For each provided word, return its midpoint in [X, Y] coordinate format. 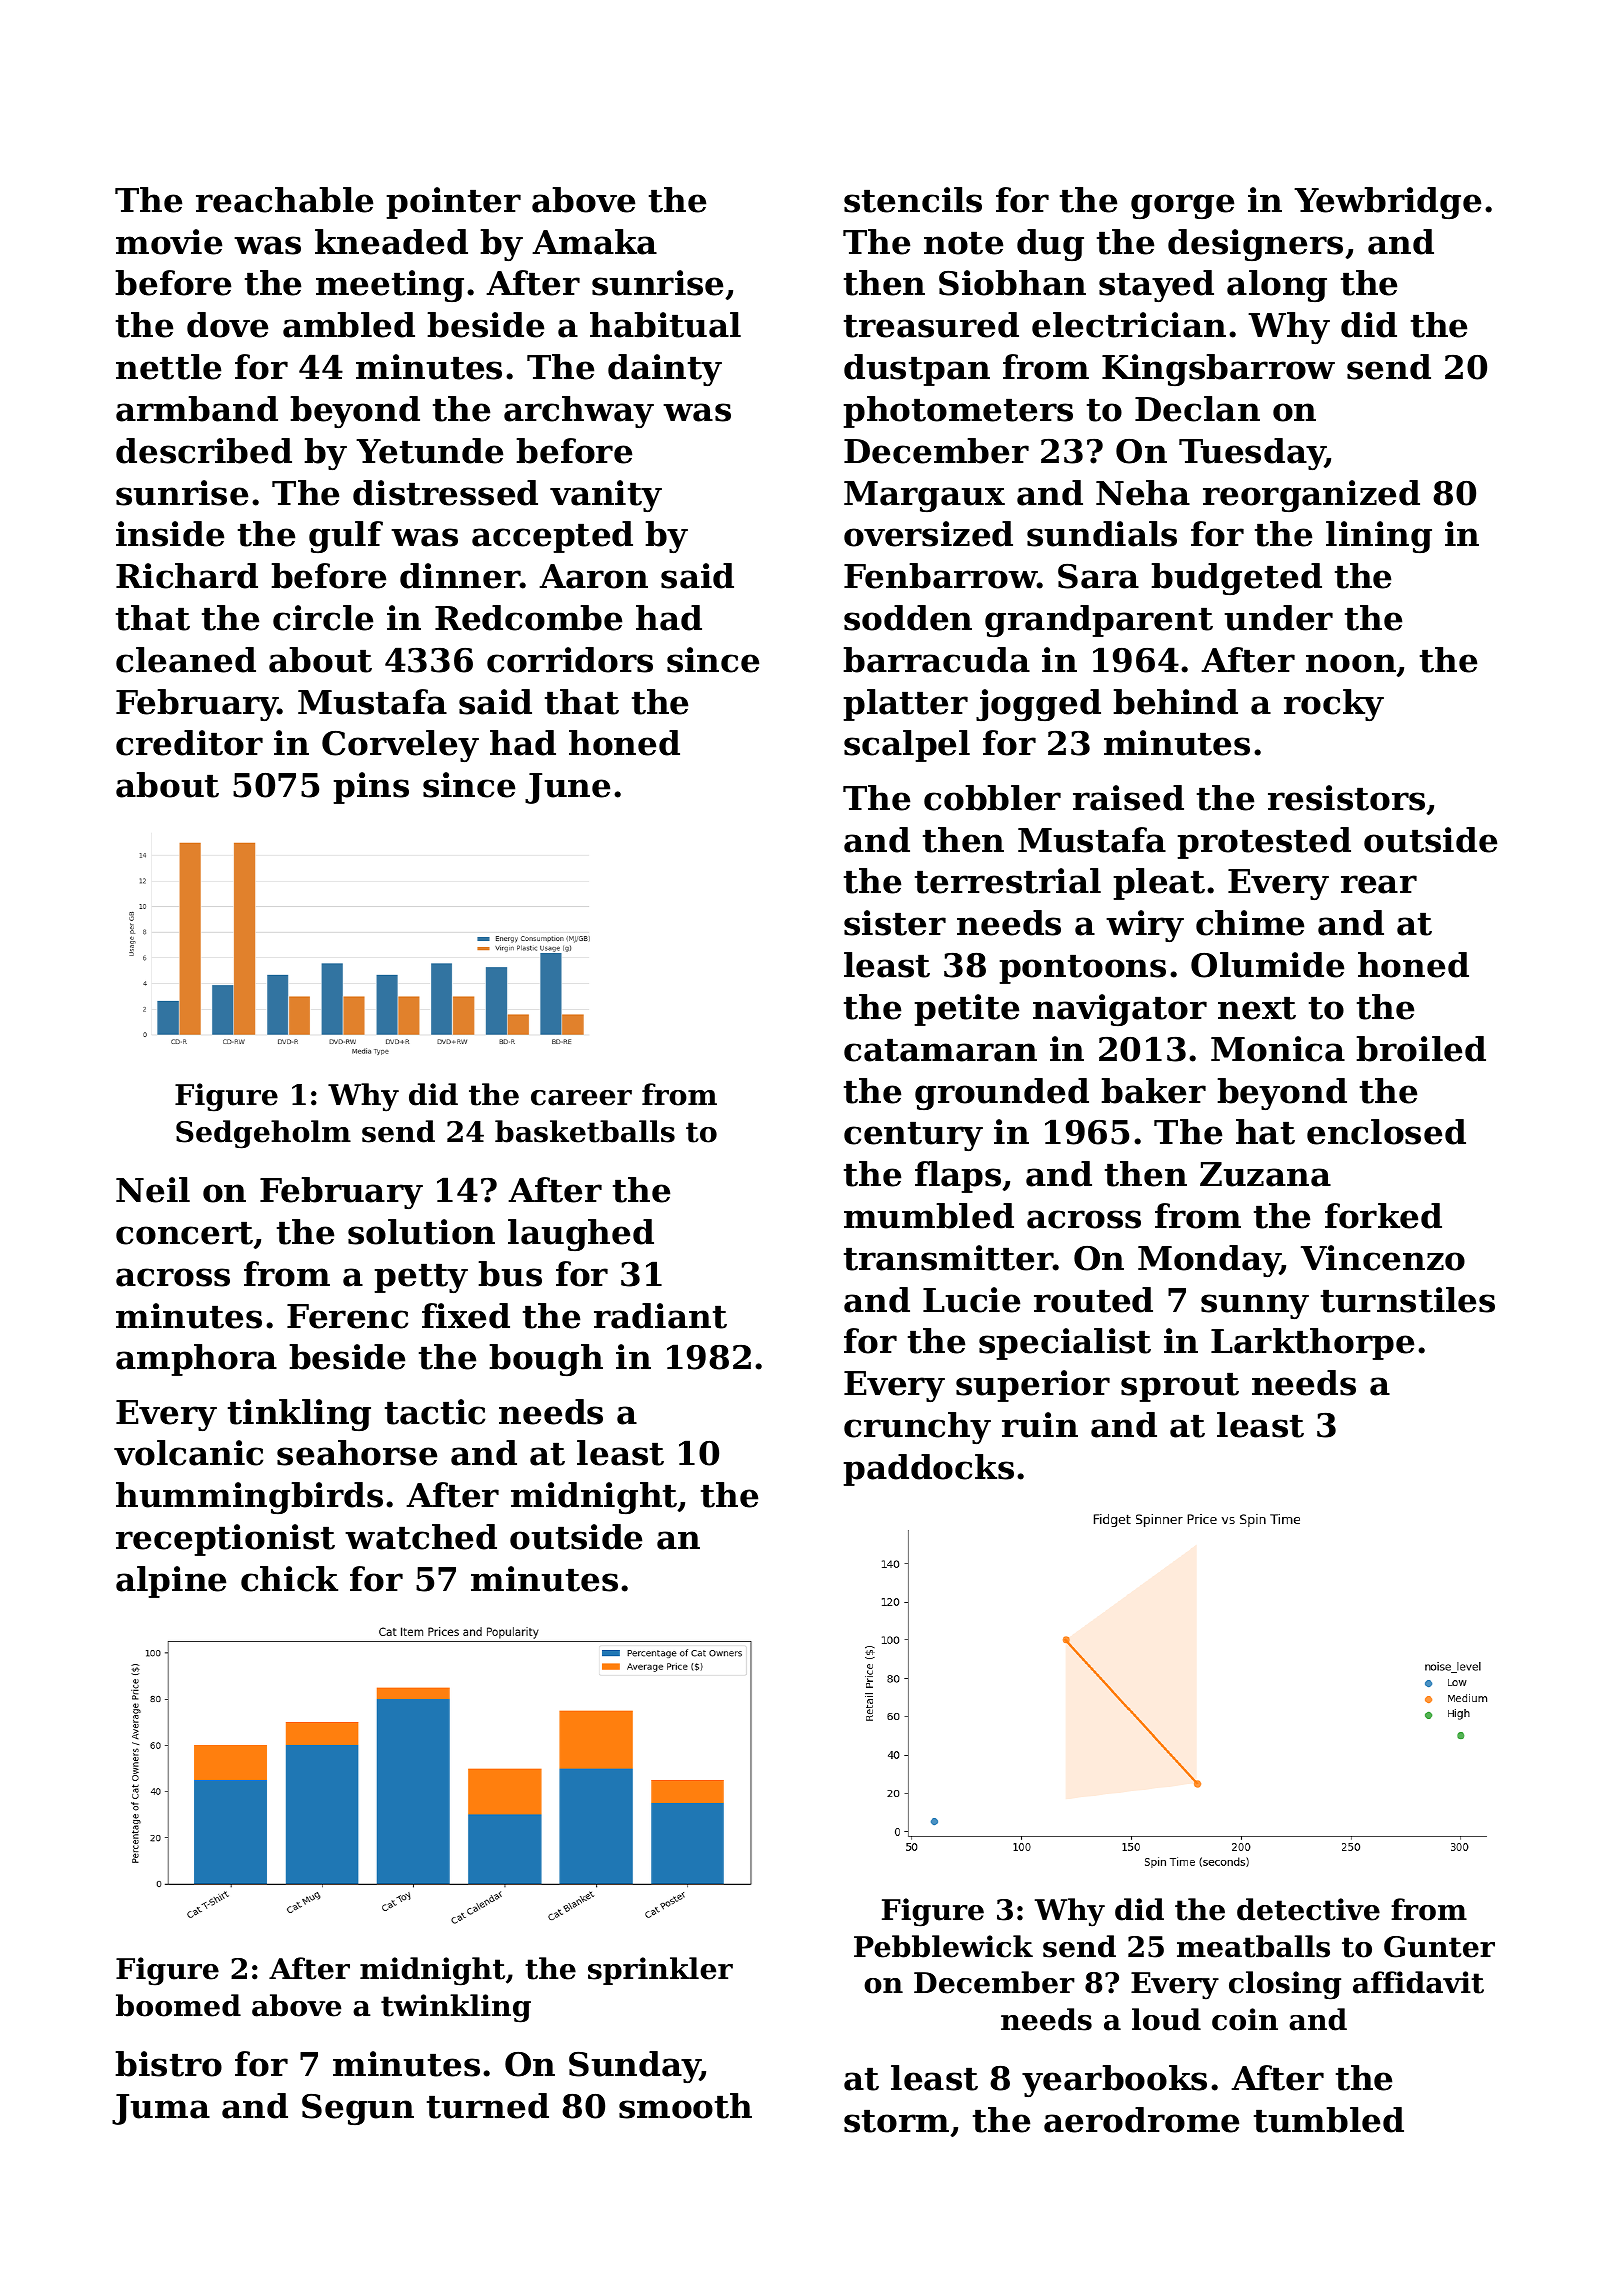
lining [1379, 537]
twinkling [456, 2008]
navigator [1120, 1010]
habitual [665, 325]
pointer [453, 203]
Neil [153, 1190]
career [581, 1098]
